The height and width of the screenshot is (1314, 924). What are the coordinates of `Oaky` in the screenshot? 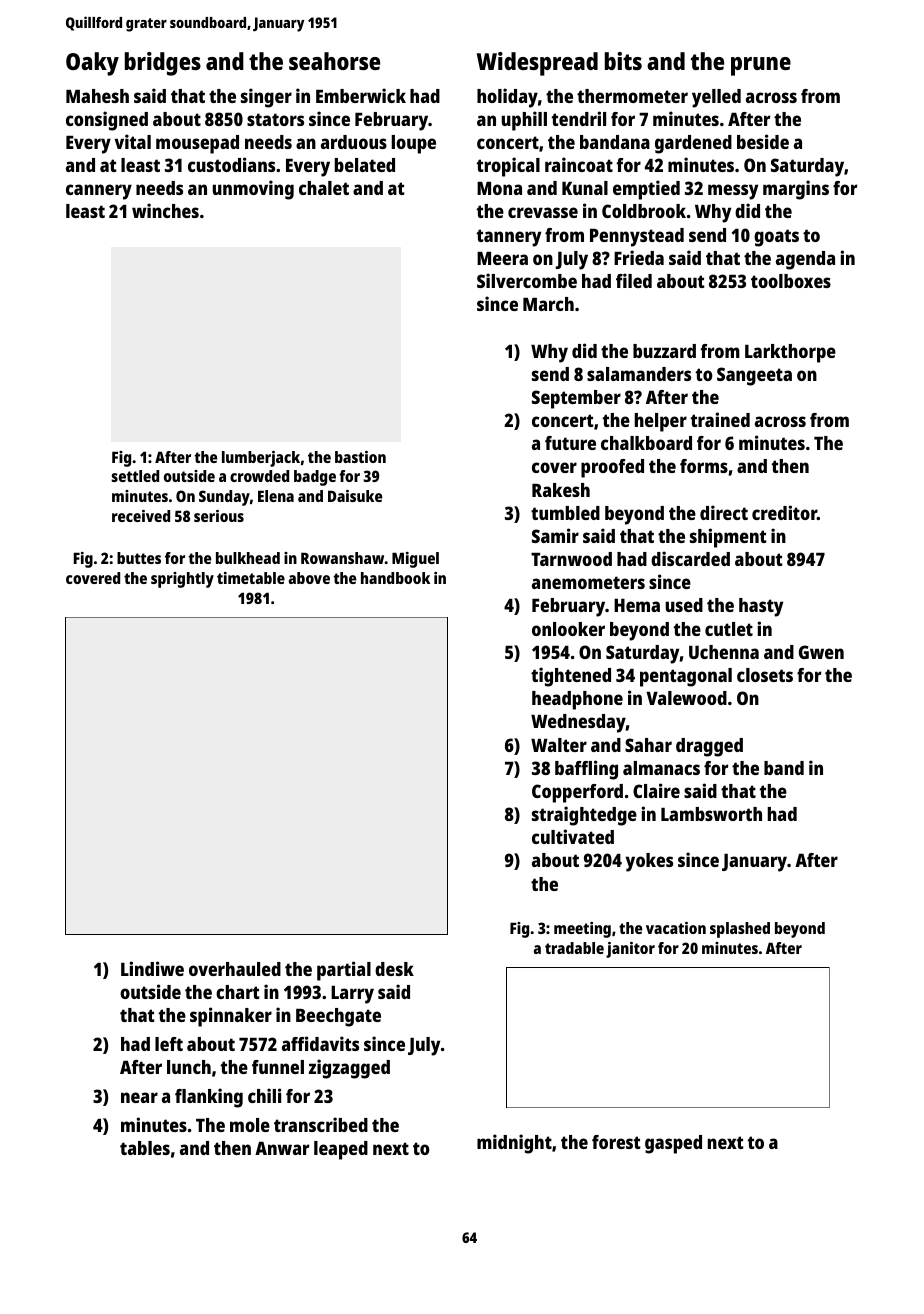 It's located at (92, 64).
